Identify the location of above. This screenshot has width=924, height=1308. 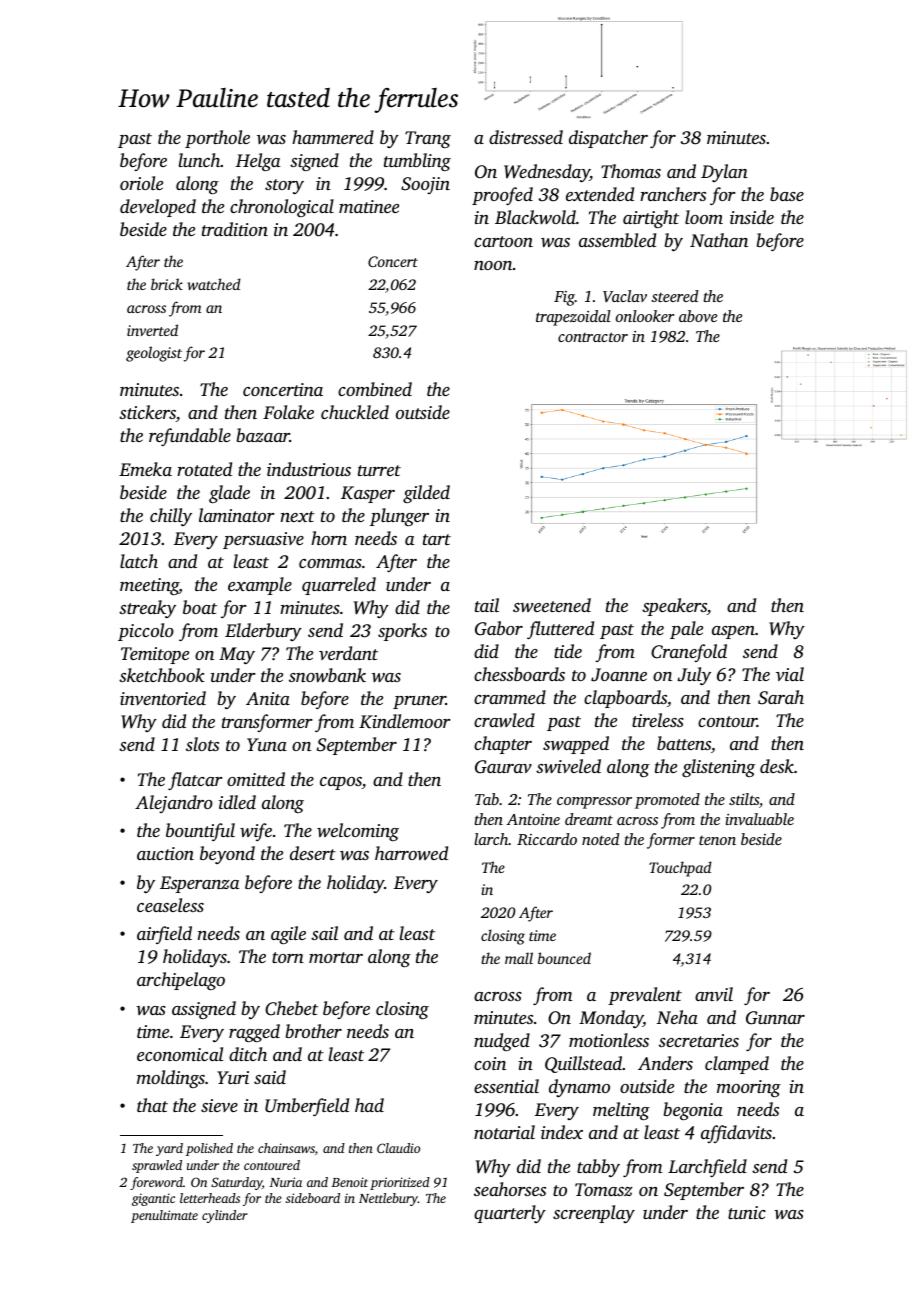
(698, 316).
